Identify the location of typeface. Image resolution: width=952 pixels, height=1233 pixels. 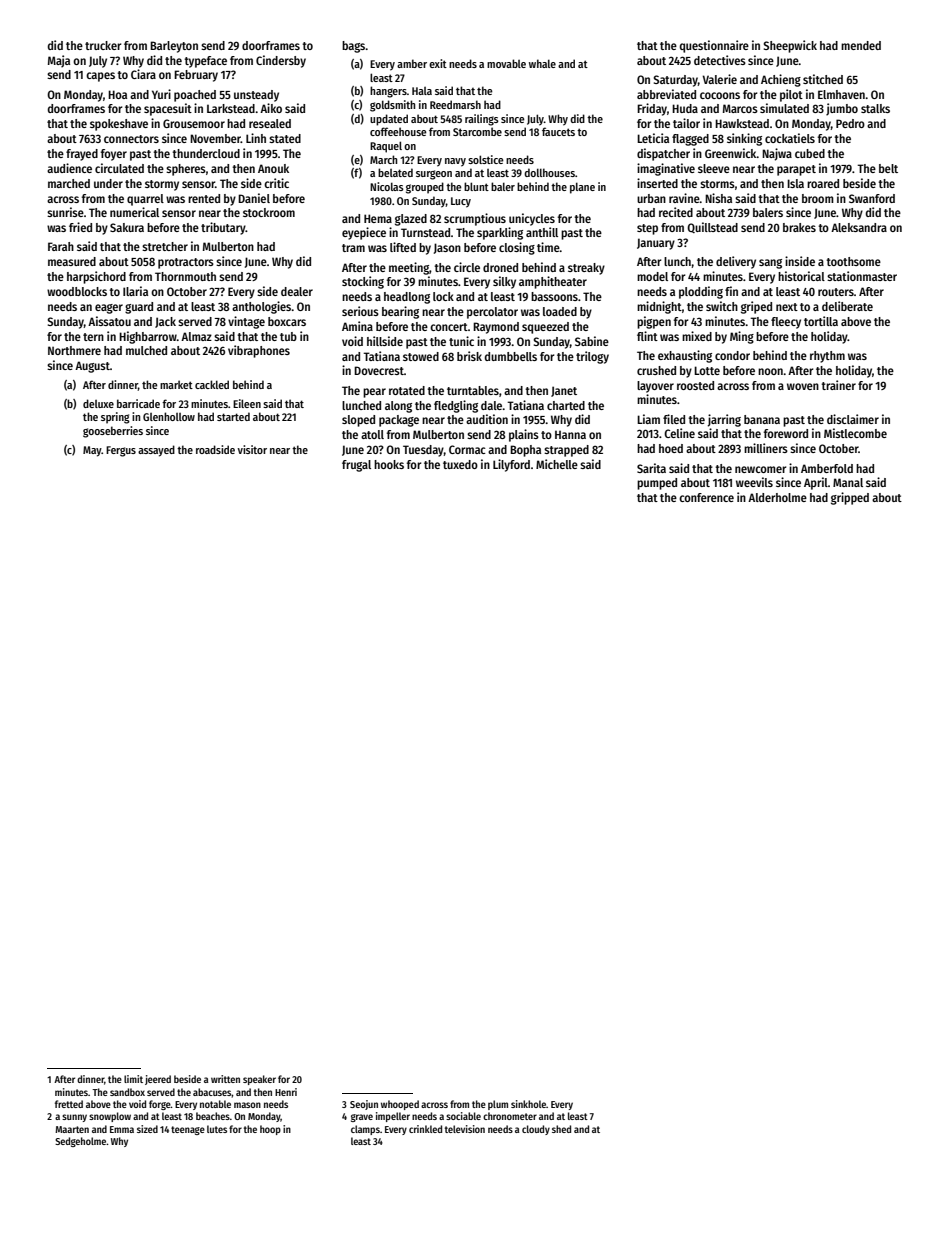
(205, 62).
